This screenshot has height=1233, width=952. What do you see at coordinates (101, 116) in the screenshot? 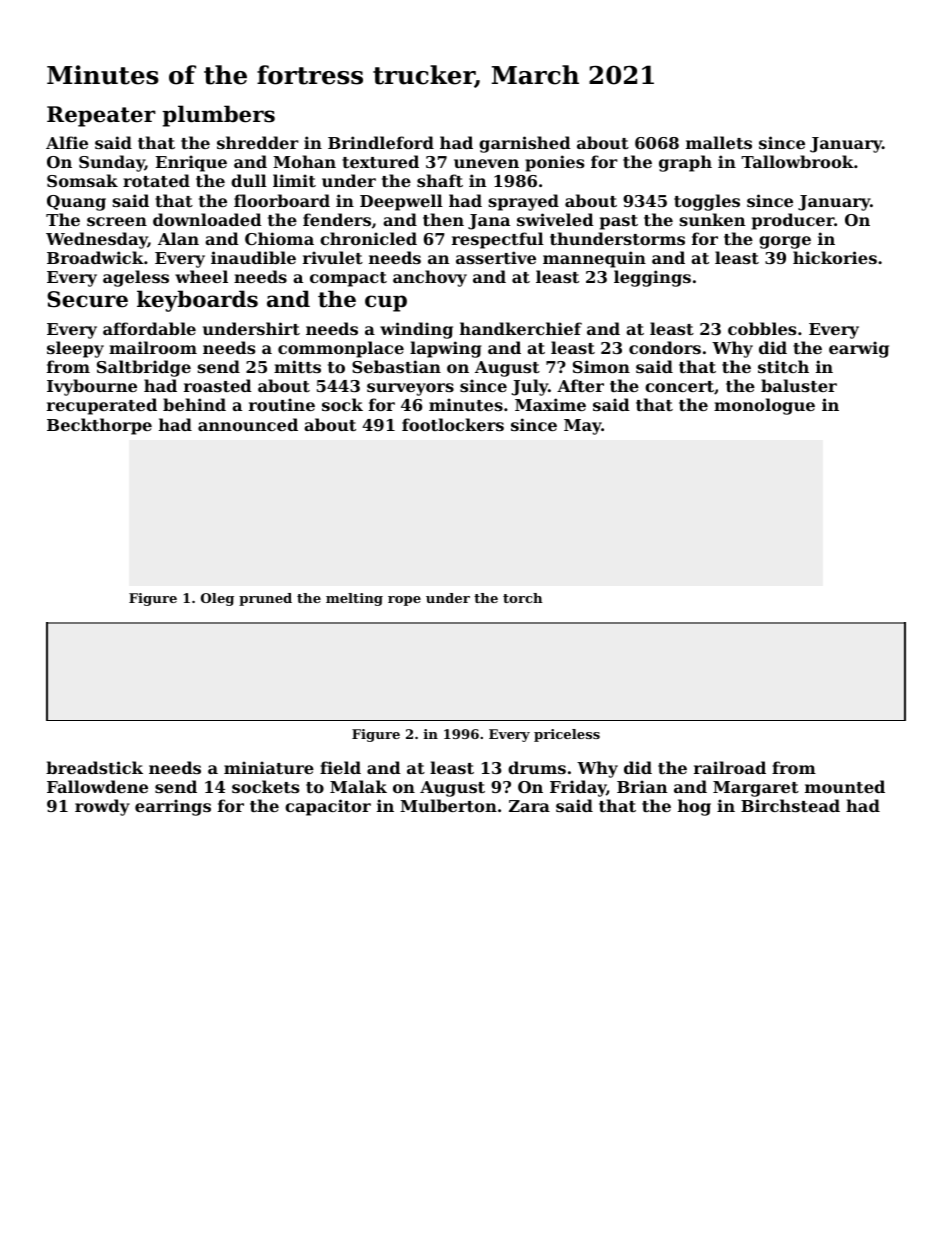
I see `Repeater` at bounding box center [101, 116].
